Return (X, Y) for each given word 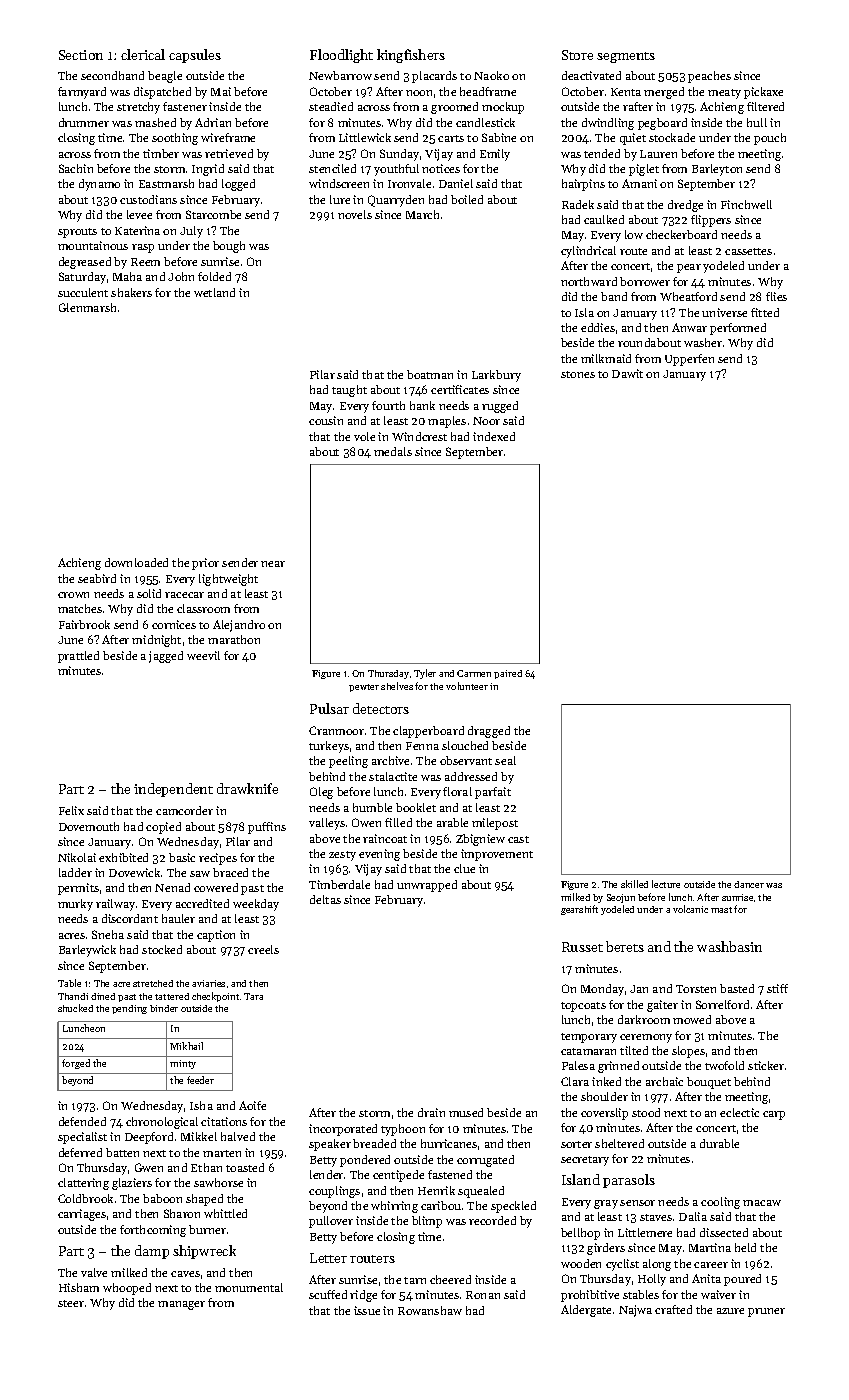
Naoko (491, 75)
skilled (634, 884)
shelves (397, 686)
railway (115, 905)
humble (372, 807)
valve (94, 1272)
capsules (195, 56)
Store (577, 55)
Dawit (627, 373)
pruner (766, 1312)
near (273, 564)
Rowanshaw (430, 1310)
